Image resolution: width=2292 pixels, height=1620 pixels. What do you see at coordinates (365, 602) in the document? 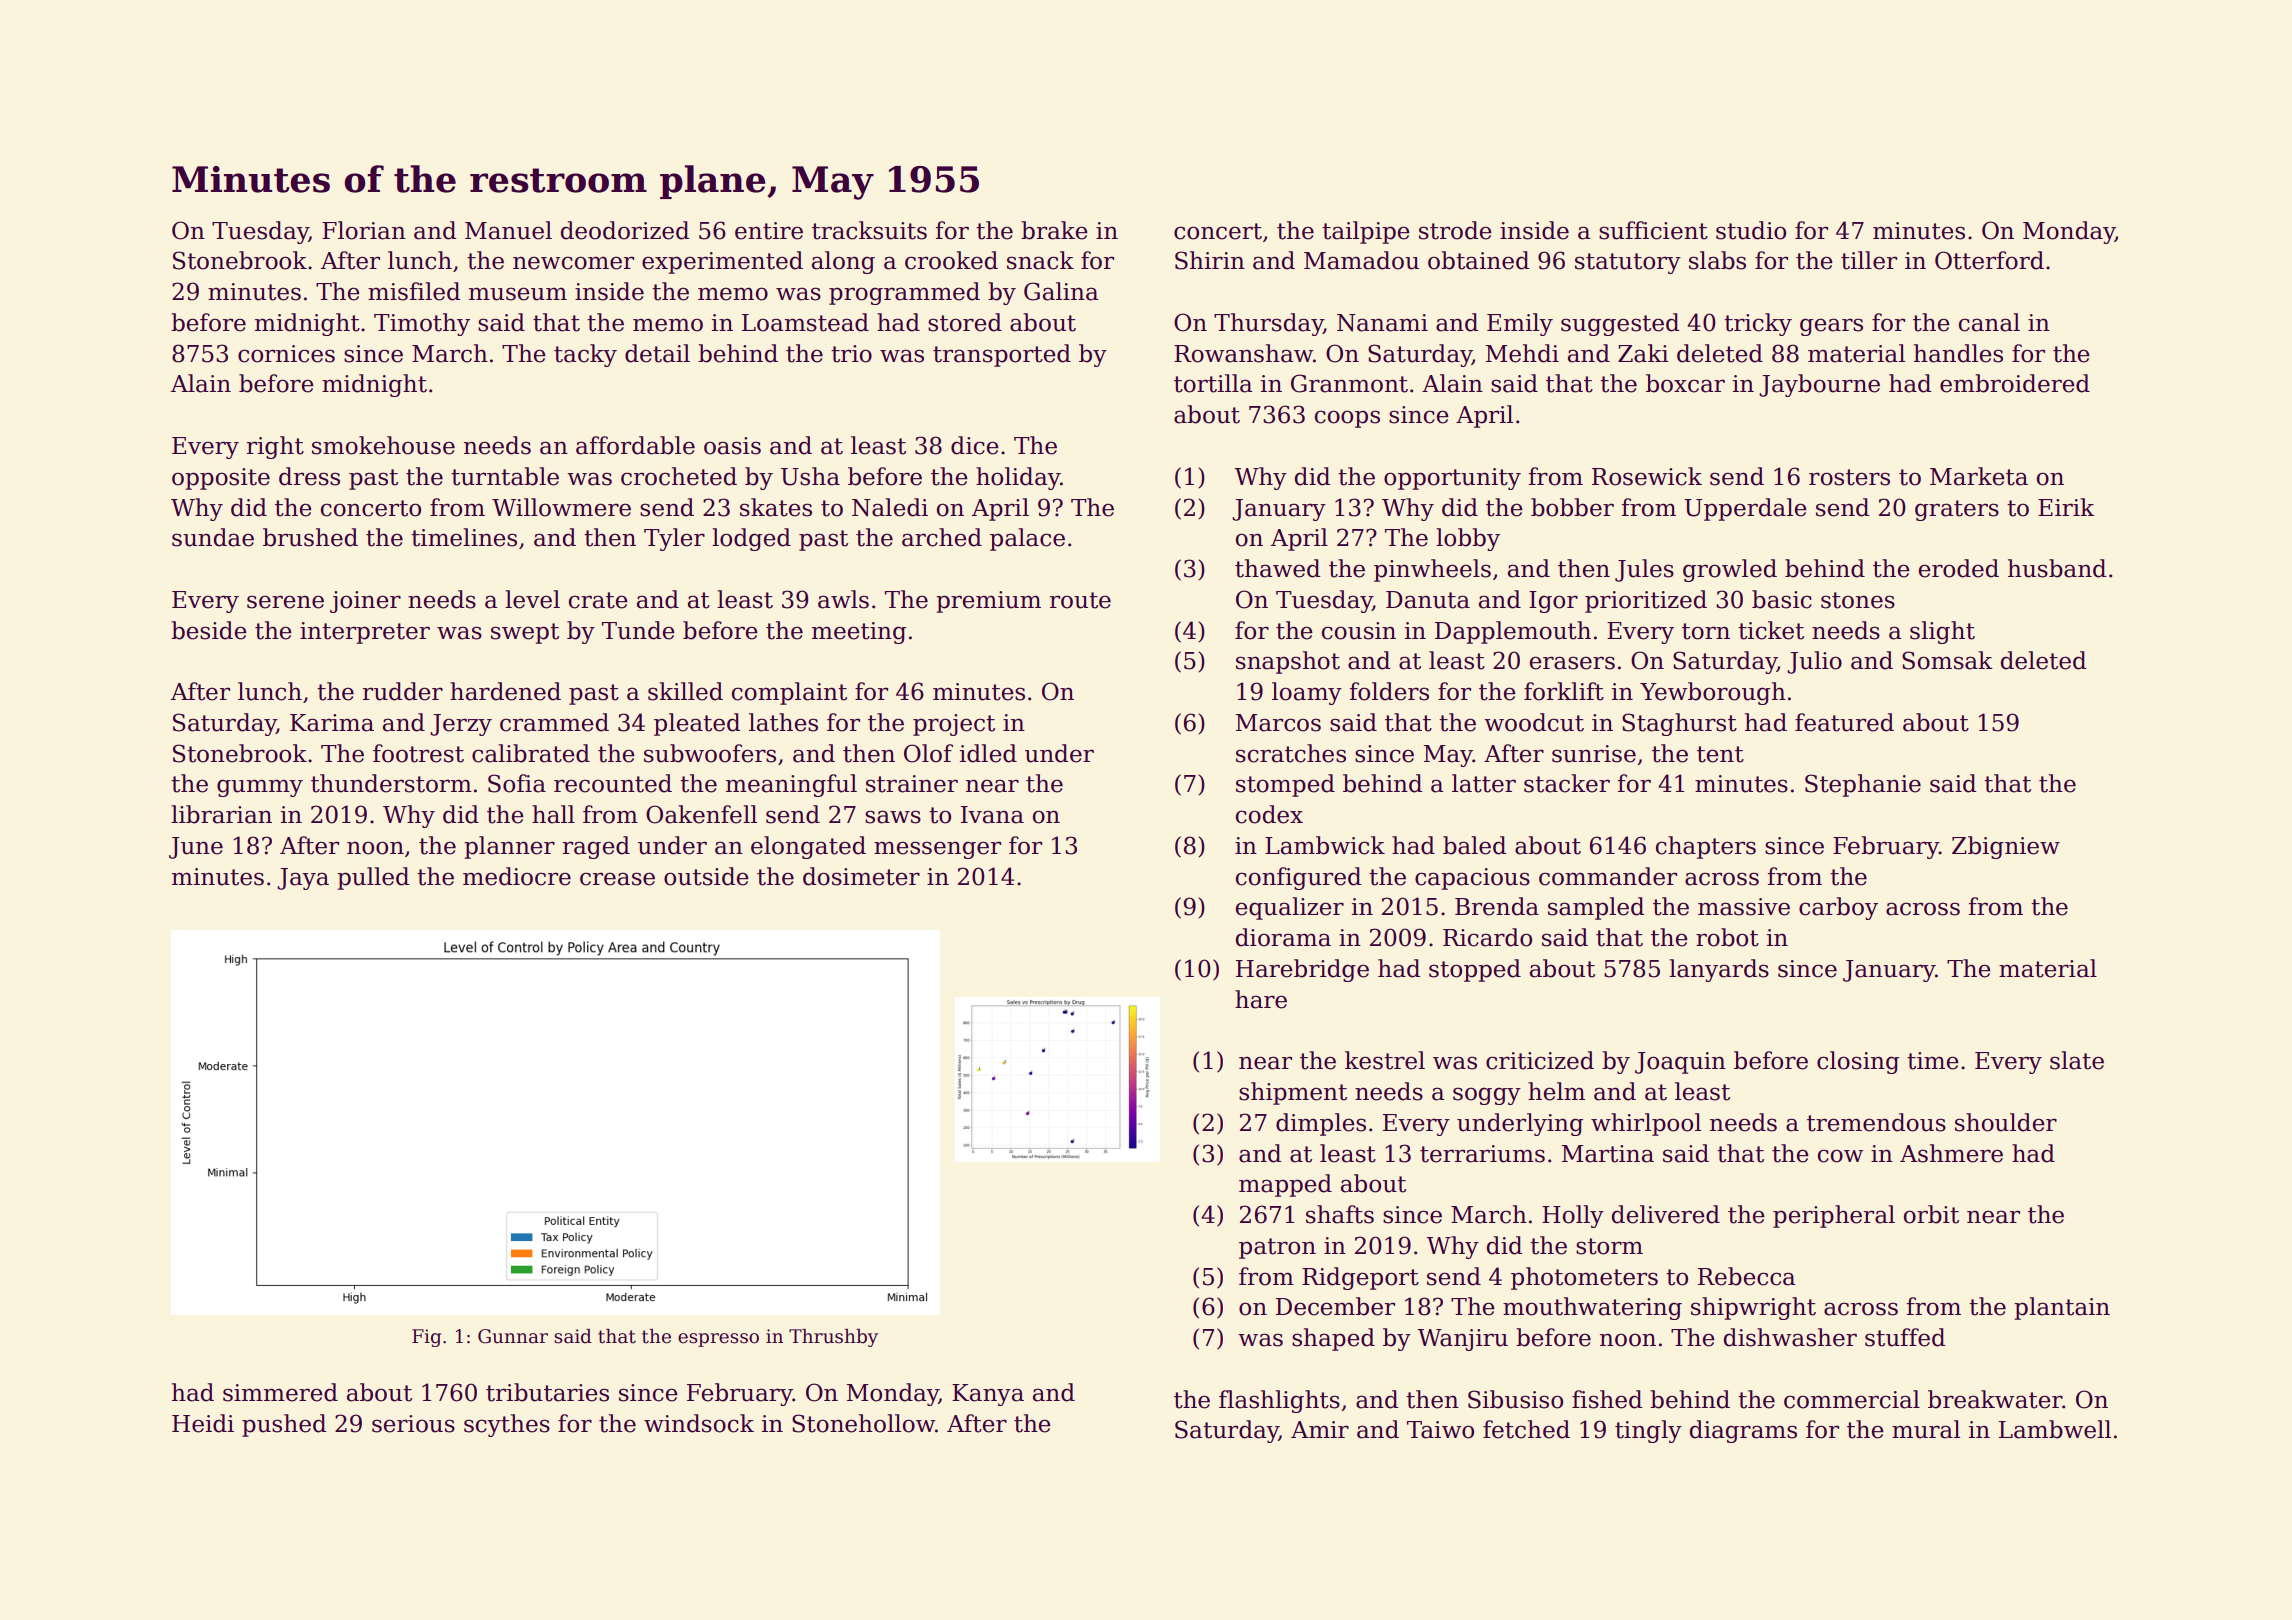
I see `joiner` at bounding box center [365, 602].
